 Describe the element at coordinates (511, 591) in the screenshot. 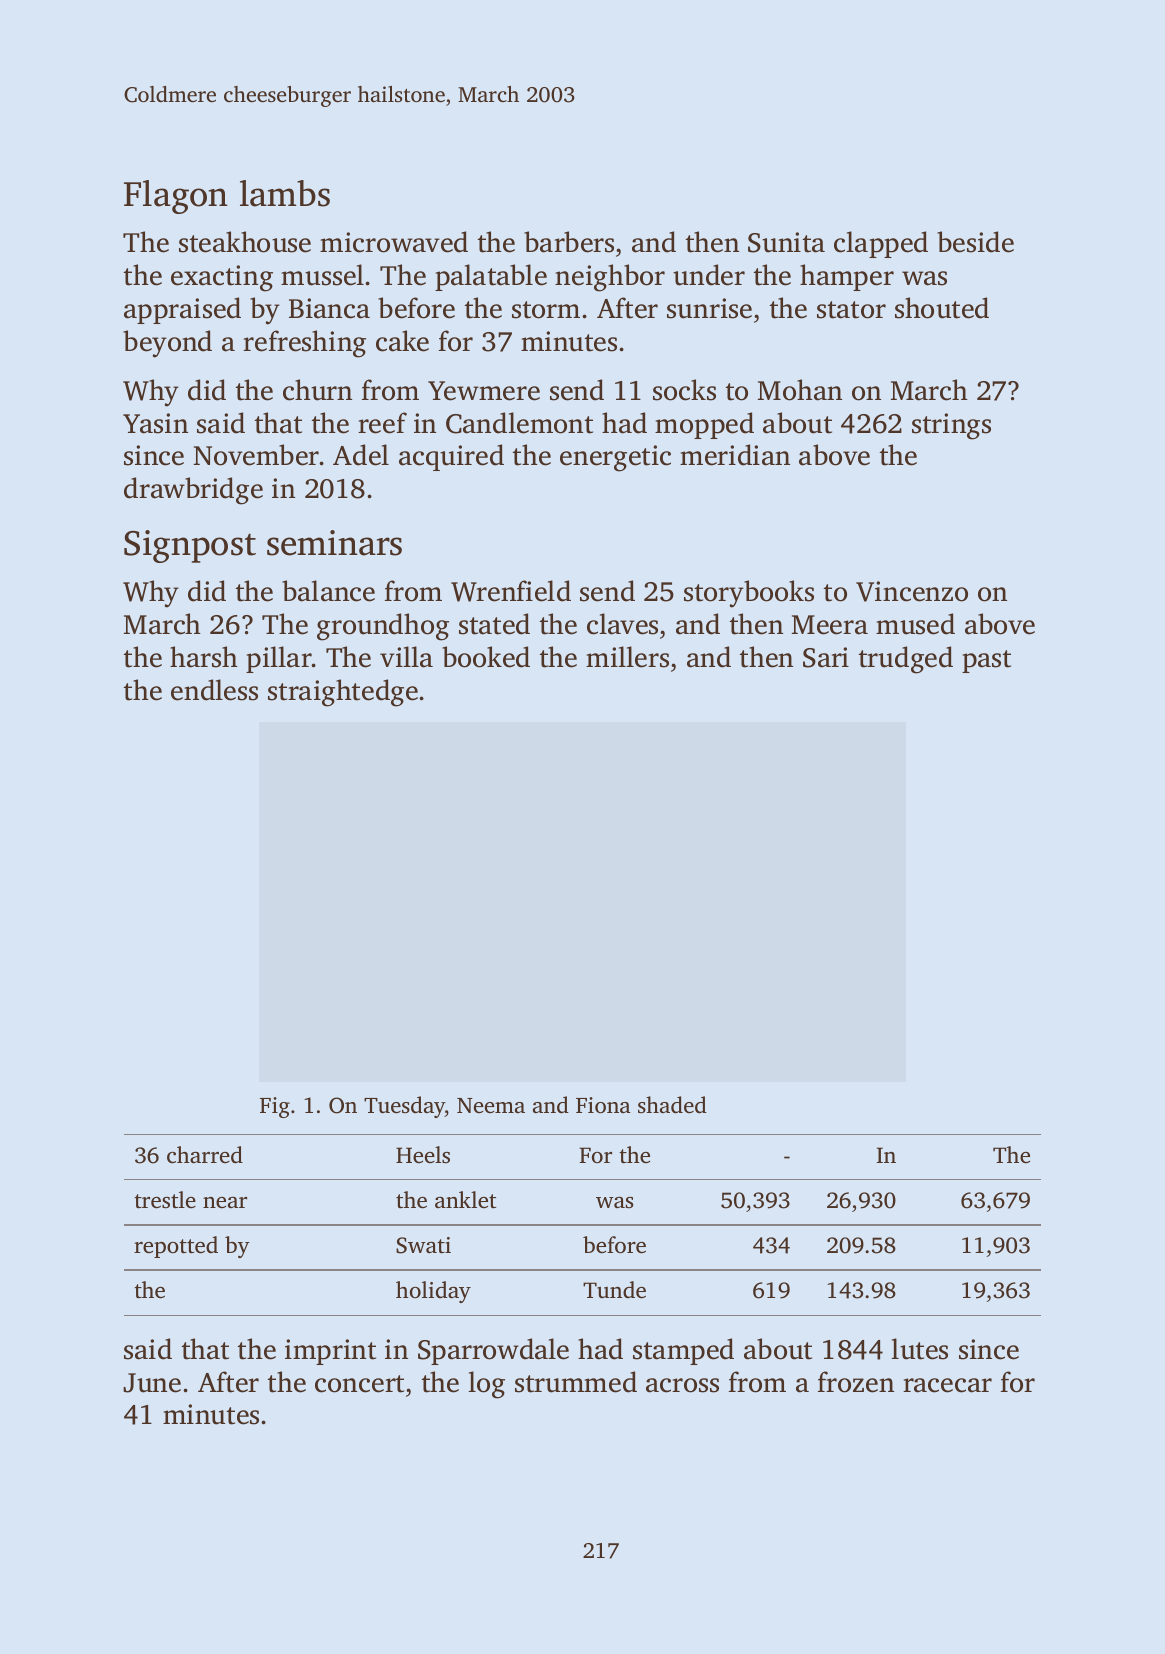

I see `Wrenfield` at that location.
